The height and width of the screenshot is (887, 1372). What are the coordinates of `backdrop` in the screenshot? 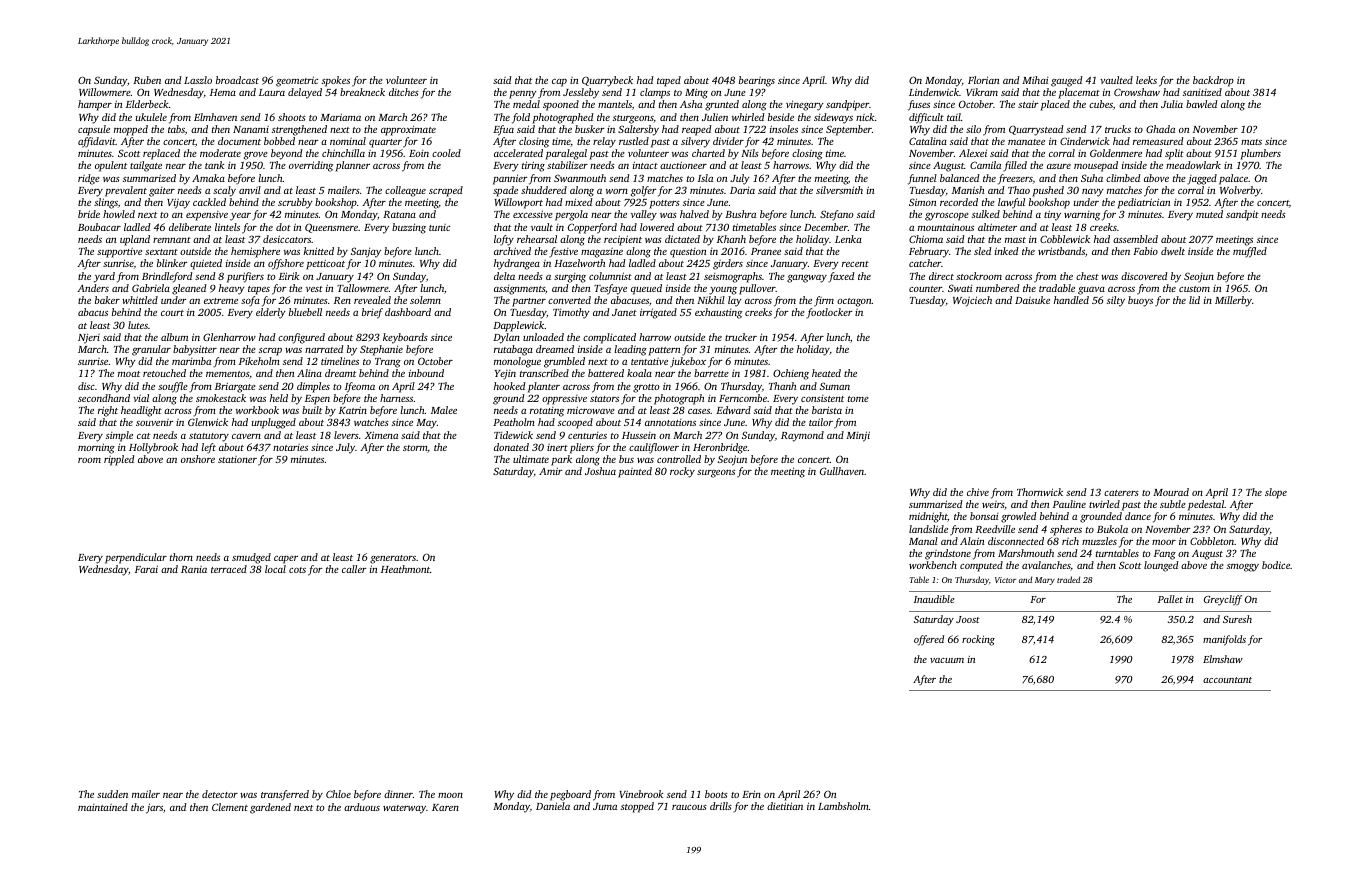 It's located at (1213, 81).
